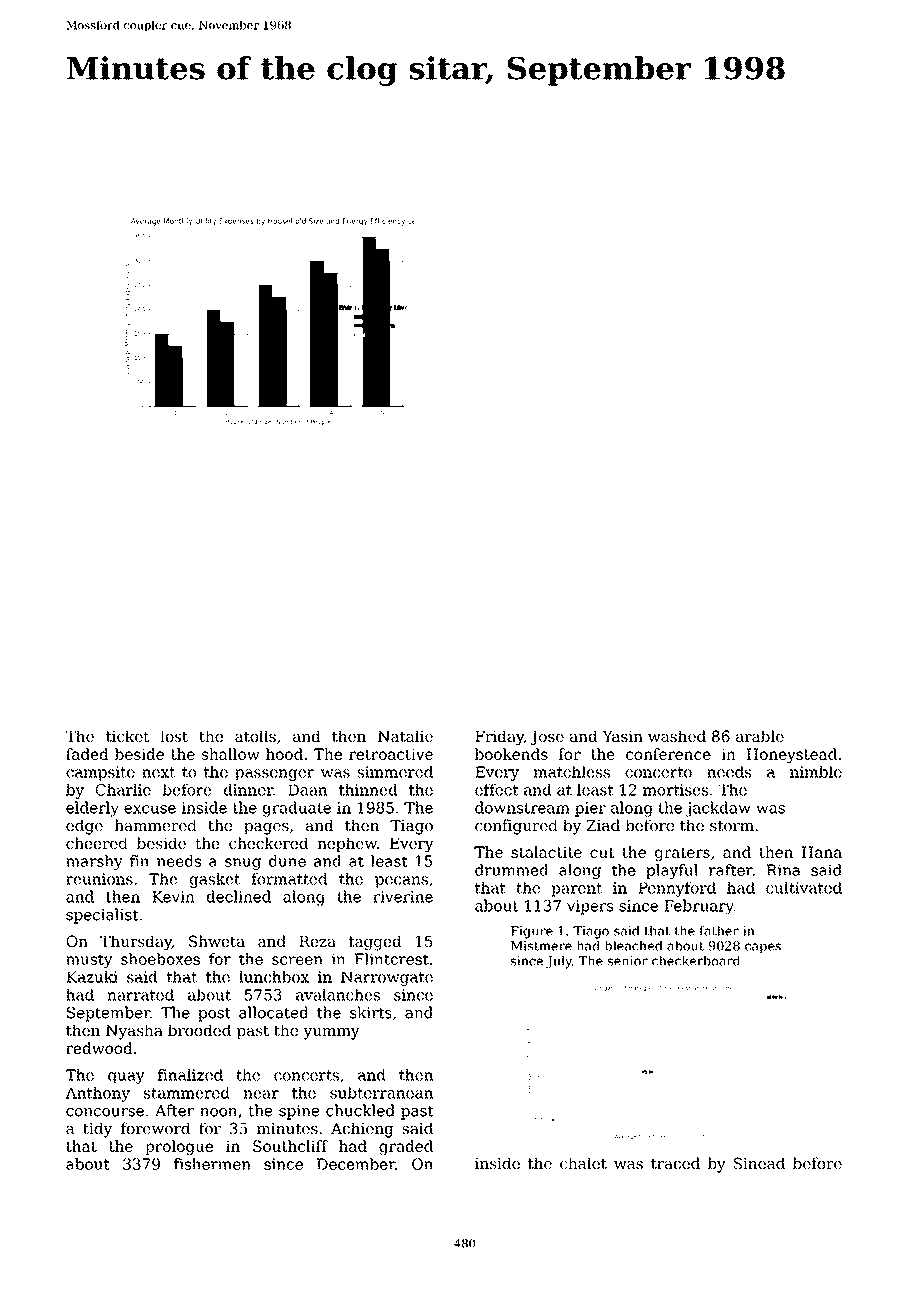 This screenshot has height=1316, width=908. I want to click on Anthony, so click(97, 1094).
